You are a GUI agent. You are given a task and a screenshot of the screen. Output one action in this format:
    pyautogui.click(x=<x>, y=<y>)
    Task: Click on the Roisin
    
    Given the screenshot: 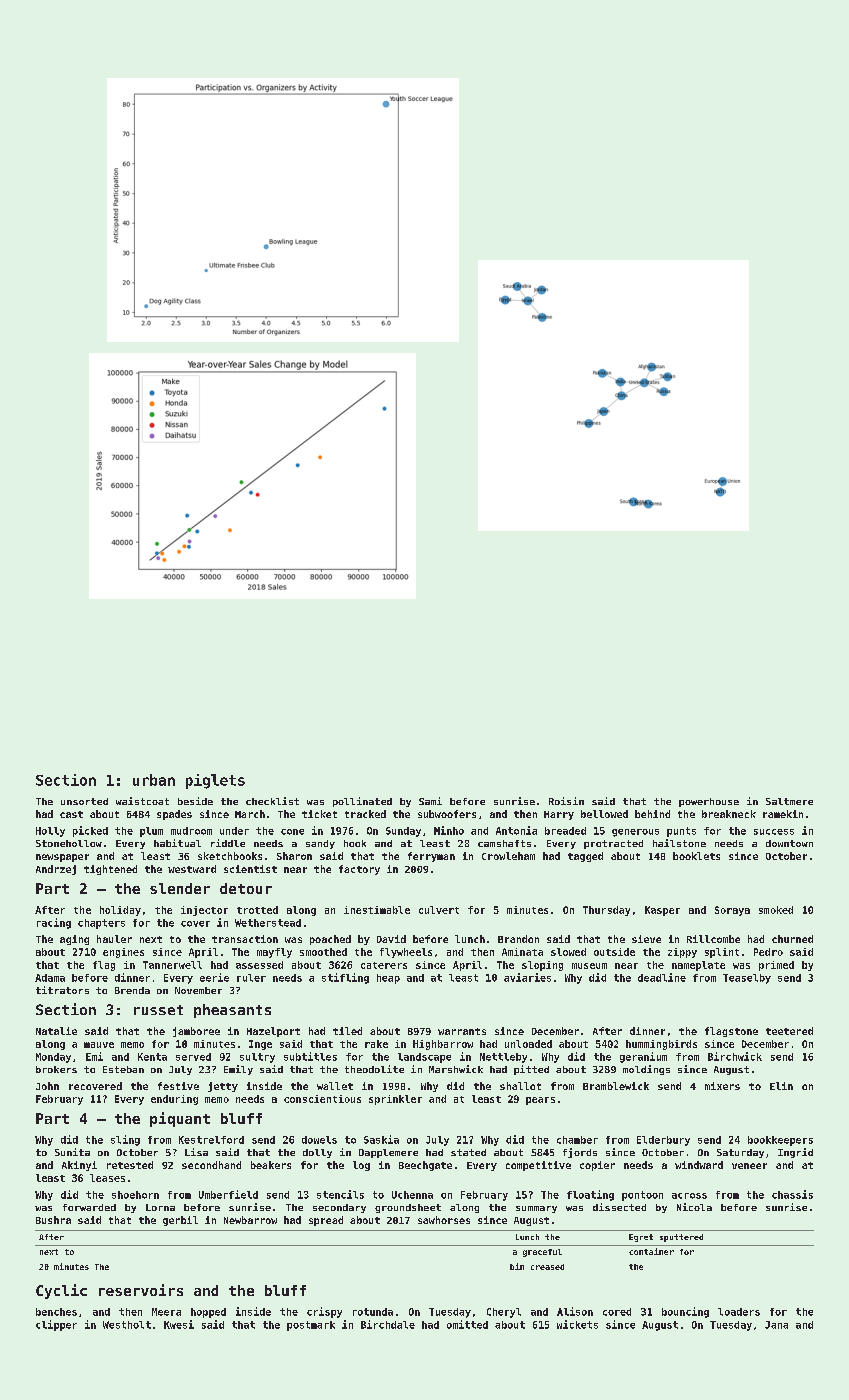 What is the action you would take?
    pyautogui.click(x=566, y=801)
